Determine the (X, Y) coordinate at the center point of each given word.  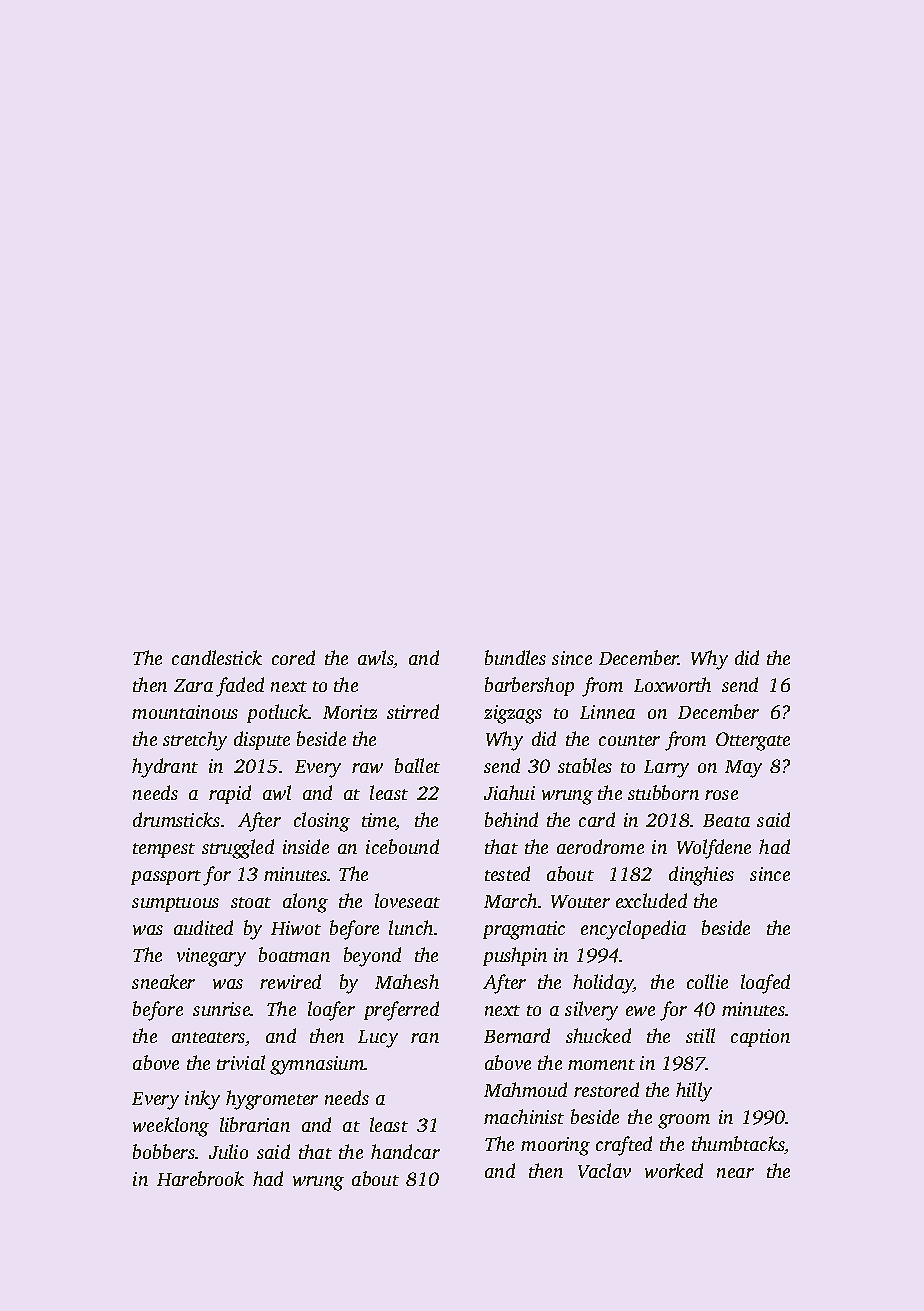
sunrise (222, 1009)
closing (322, 822)
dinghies (701, 876)
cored (293, 657)
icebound (402, 846)
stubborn (663, 792)
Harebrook (200, 1178)
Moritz (350, 712)
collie (707, 981)
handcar (405, 1151)
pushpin (515, 956)
